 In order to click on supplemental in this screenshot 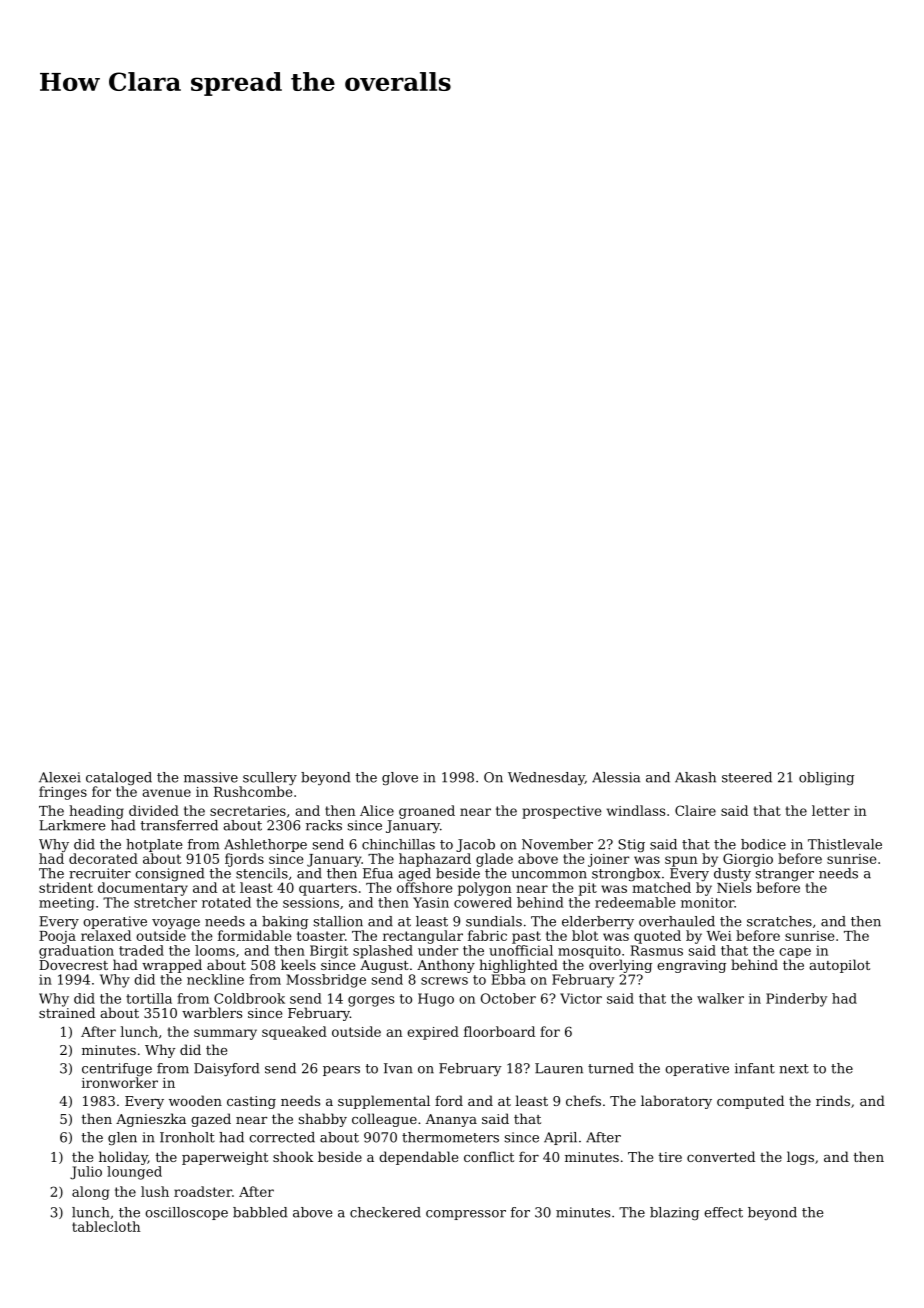, I will do `click(384, 1102)`.
